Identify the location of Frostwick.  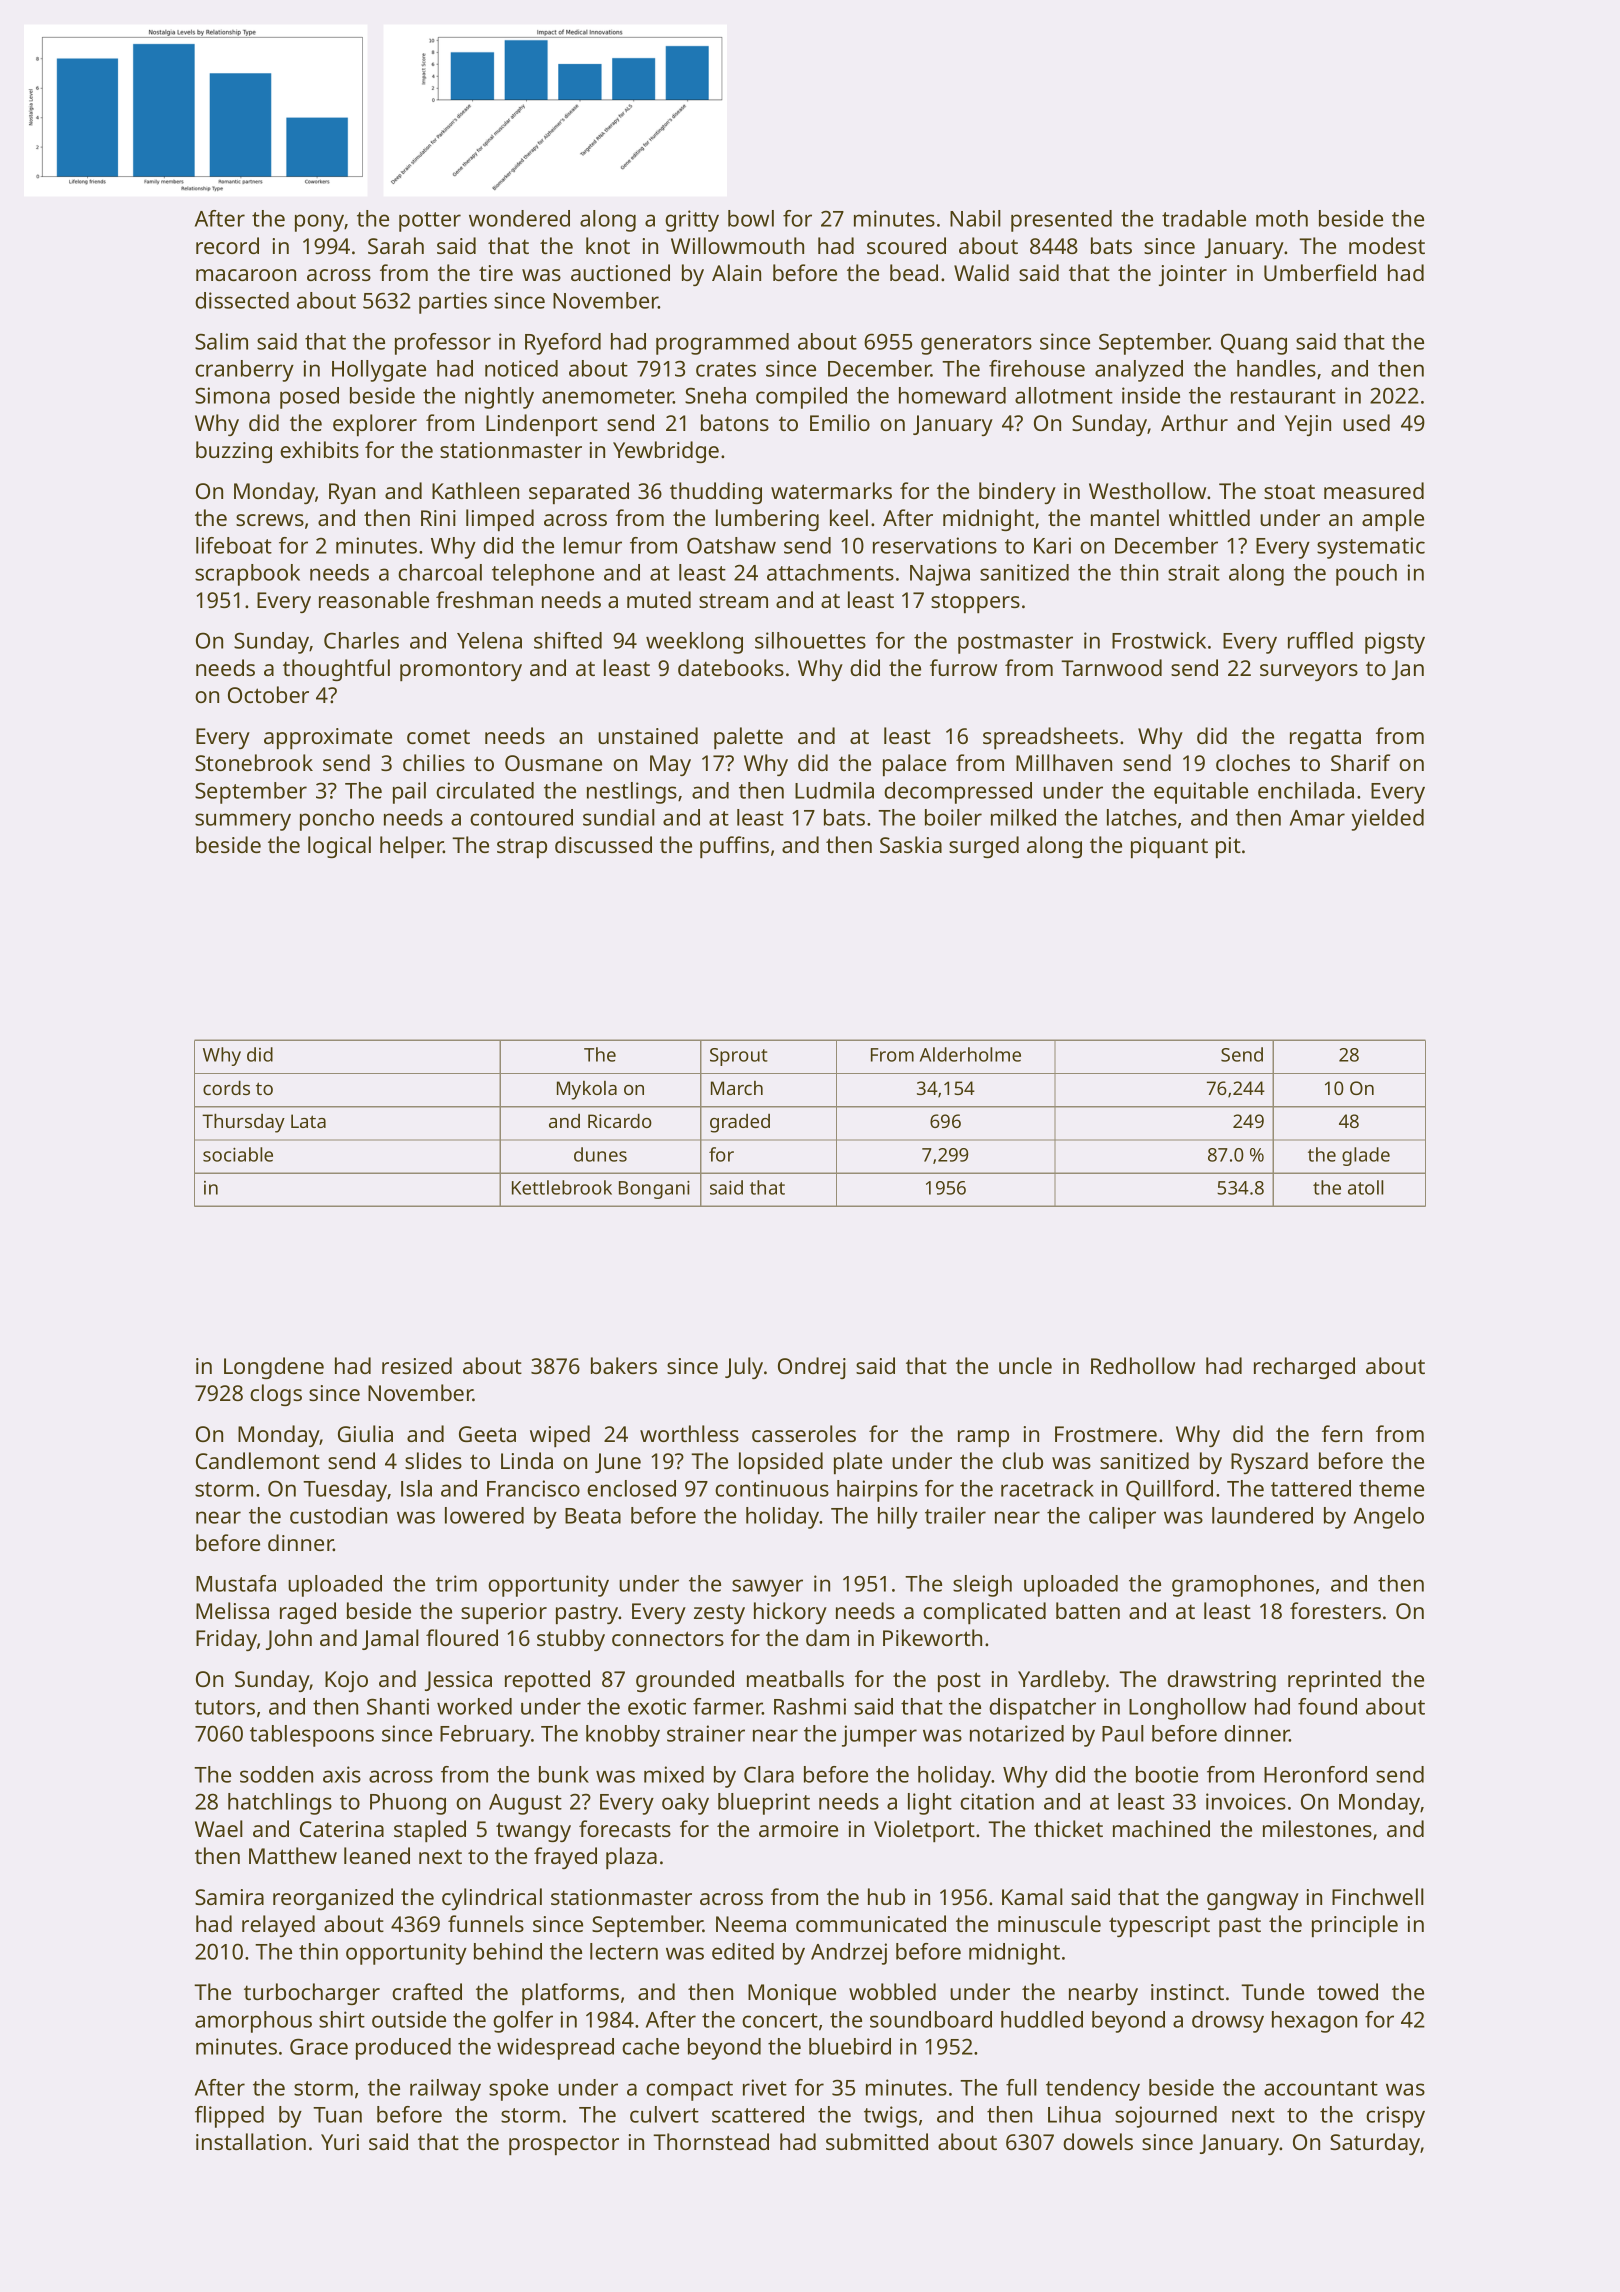
(1159, 640).
